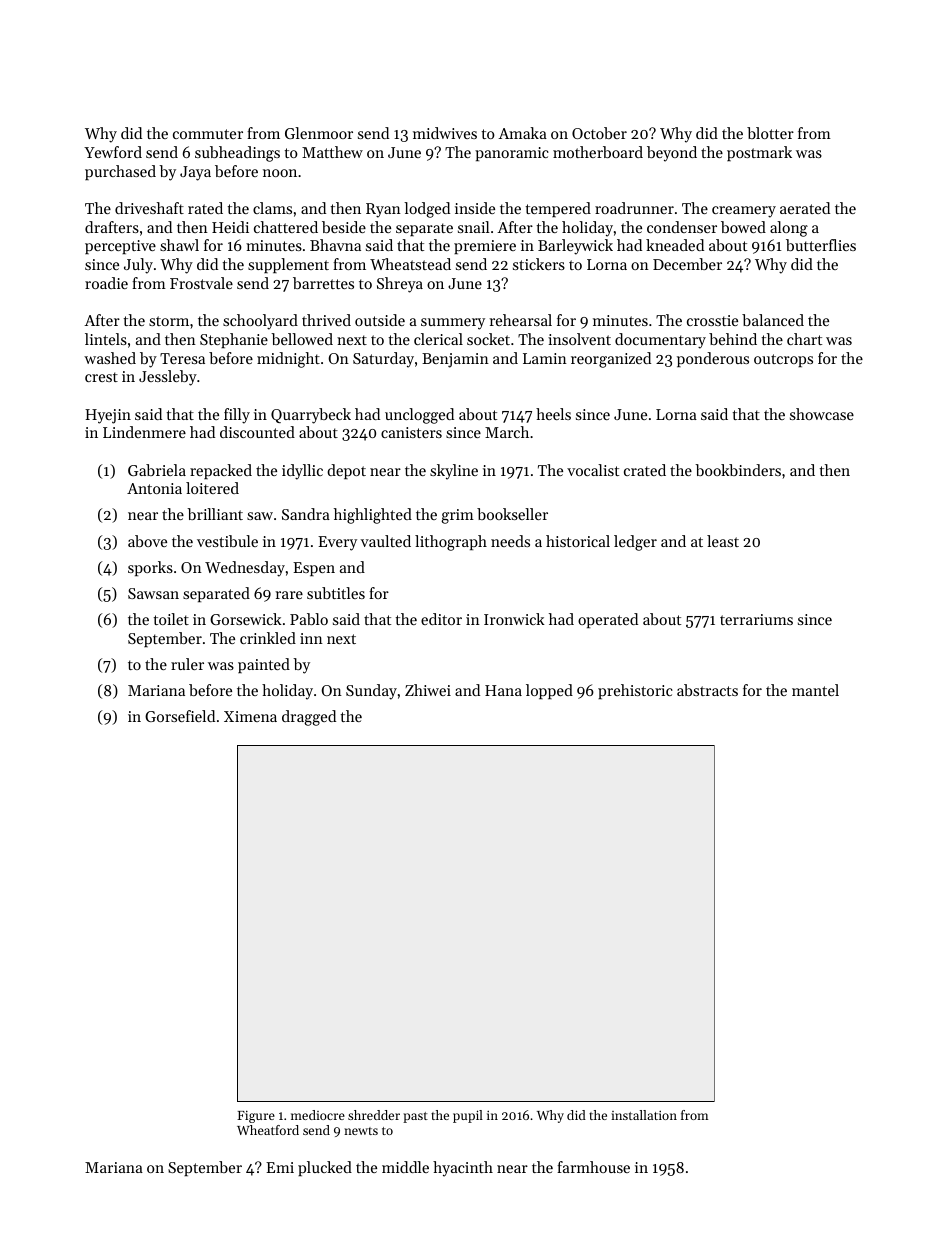  What do you see at coordinates (770, 133) in the screenshot?
I see `blotter` at bounding box center [770, 133].
